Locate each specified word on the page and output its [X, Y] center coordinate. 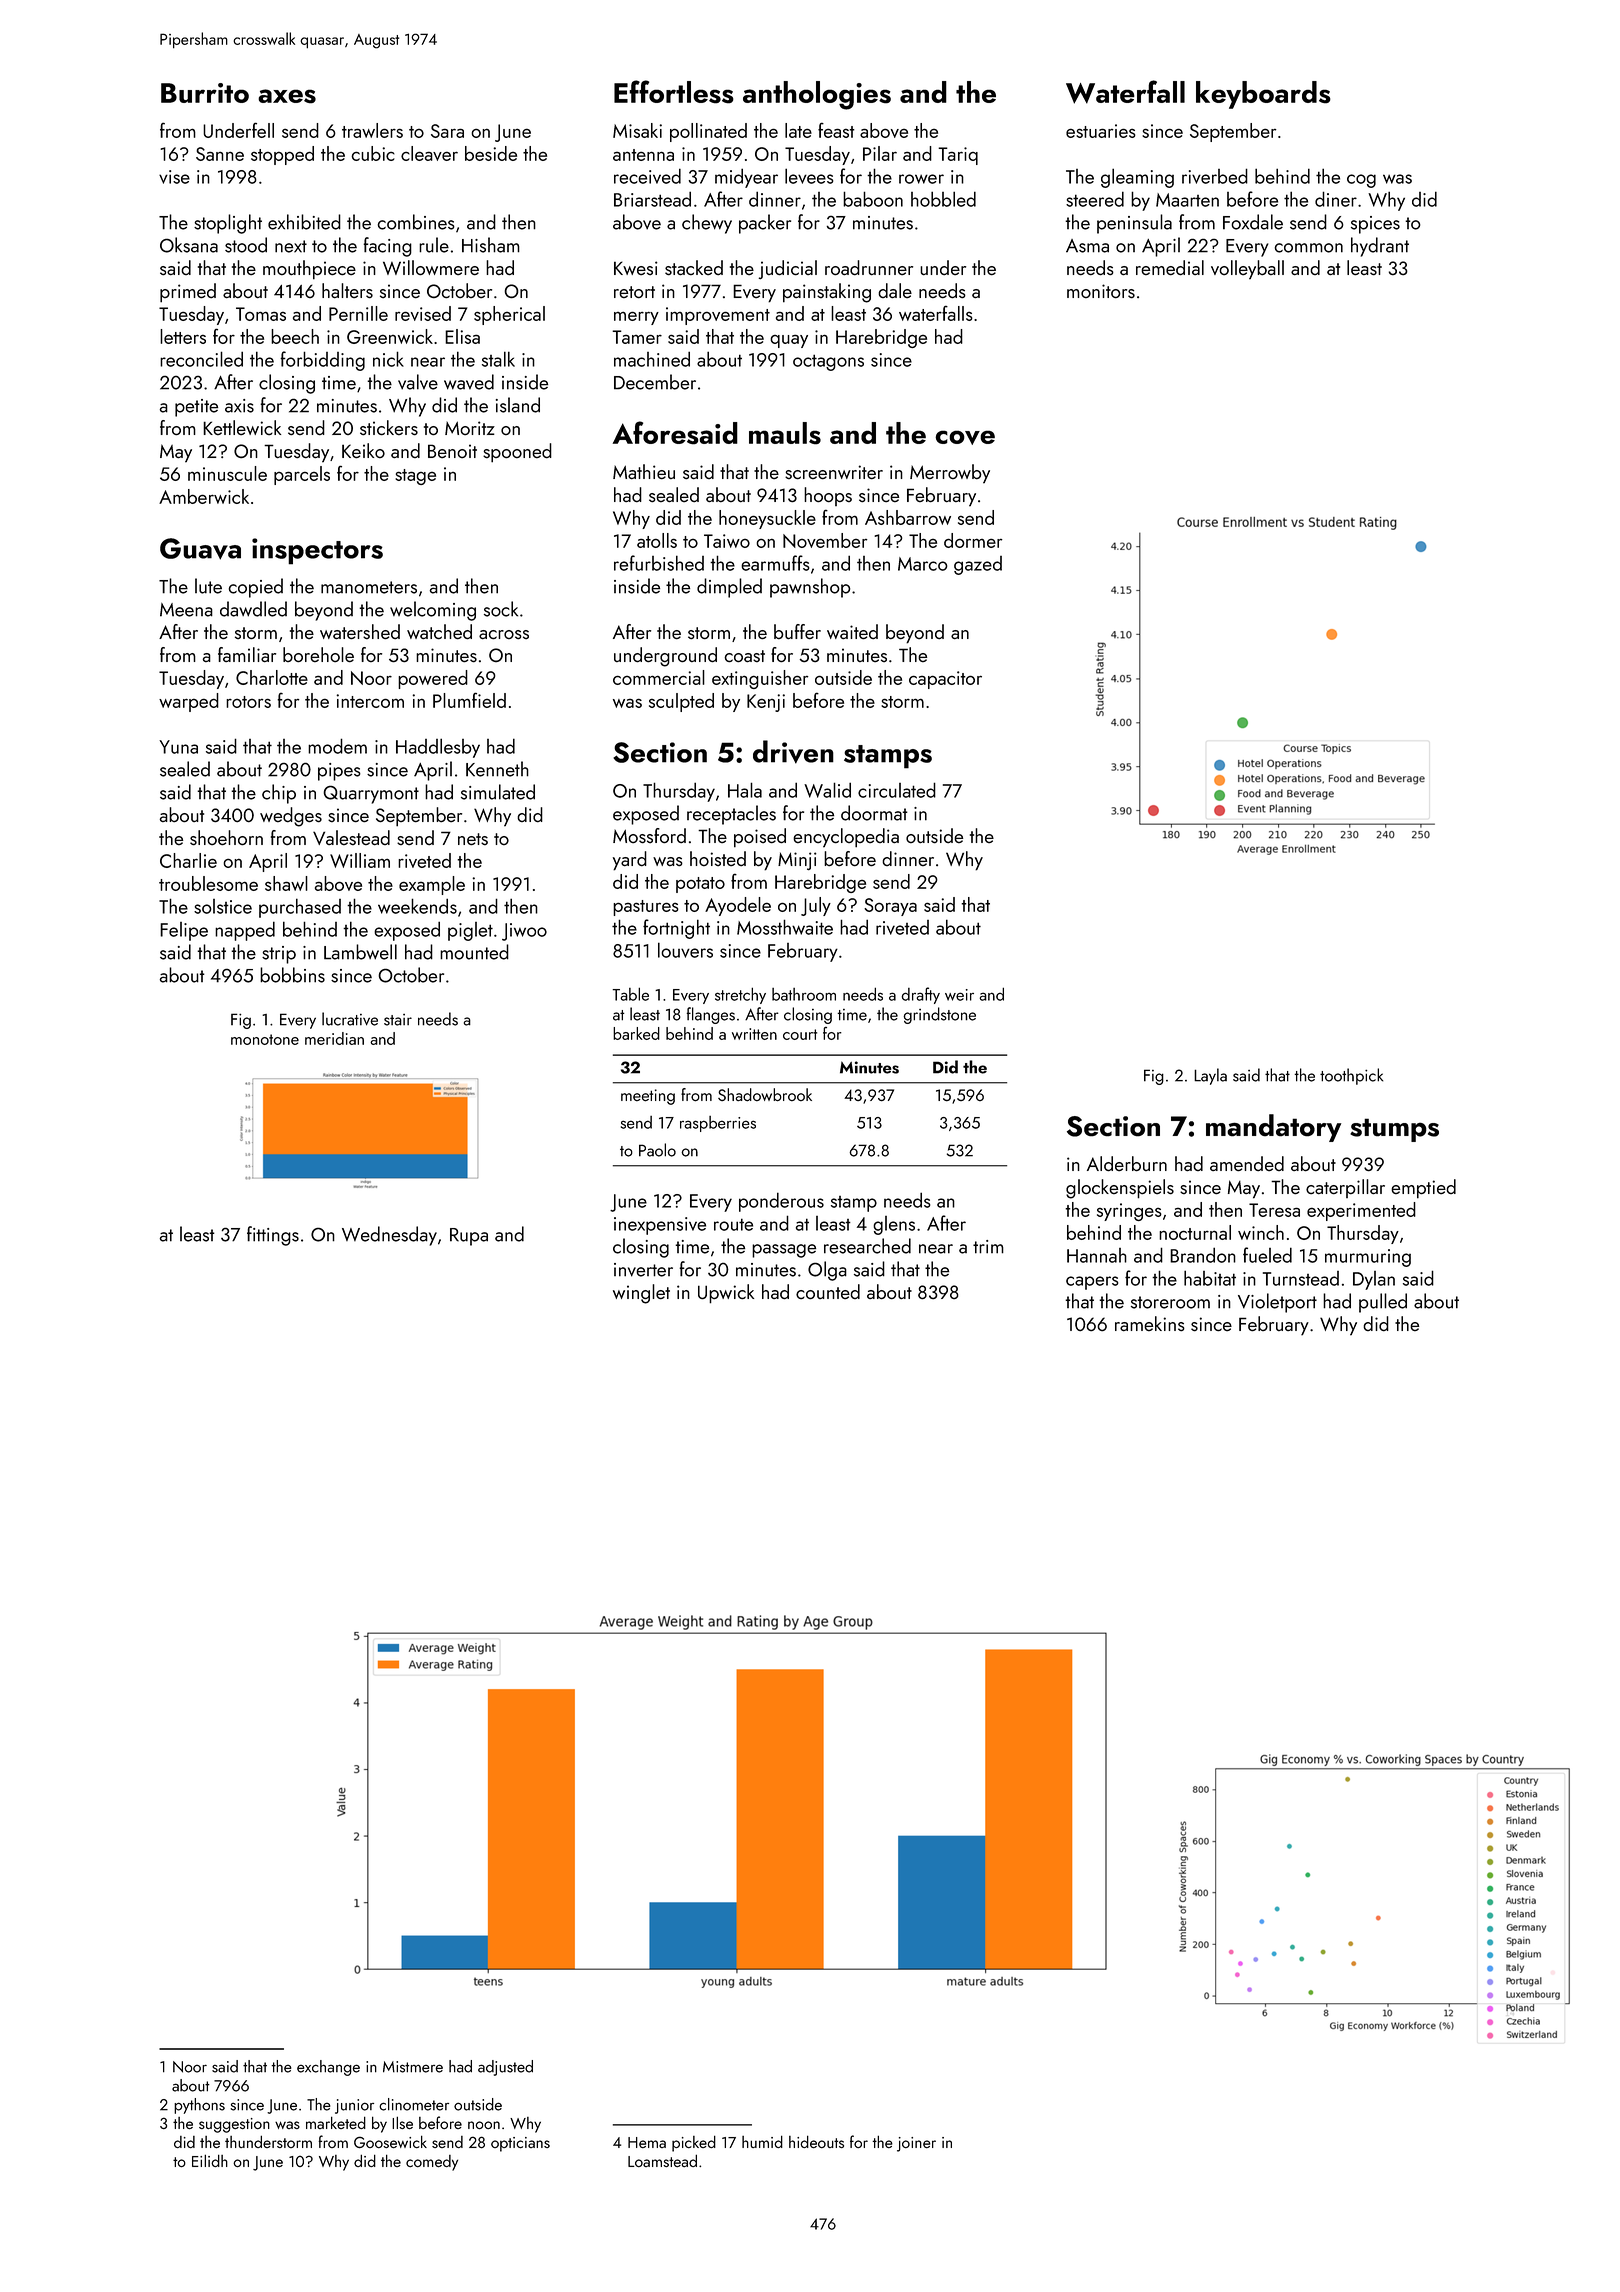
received [647, 176]
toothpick [1351, 1076]
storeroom [1170, 1302]
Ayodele [738, 906]
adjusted [505, 2068]
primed [188, 293]
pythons [199, 2106]
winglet [641, 1294]
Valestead [351, 837]
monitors [1101, 291]
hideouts [816, 2141]
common [1309, 248]
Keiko [363, 450]
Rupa [469, 1237]
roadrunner [869, 267]
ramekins [1150, 1323]
